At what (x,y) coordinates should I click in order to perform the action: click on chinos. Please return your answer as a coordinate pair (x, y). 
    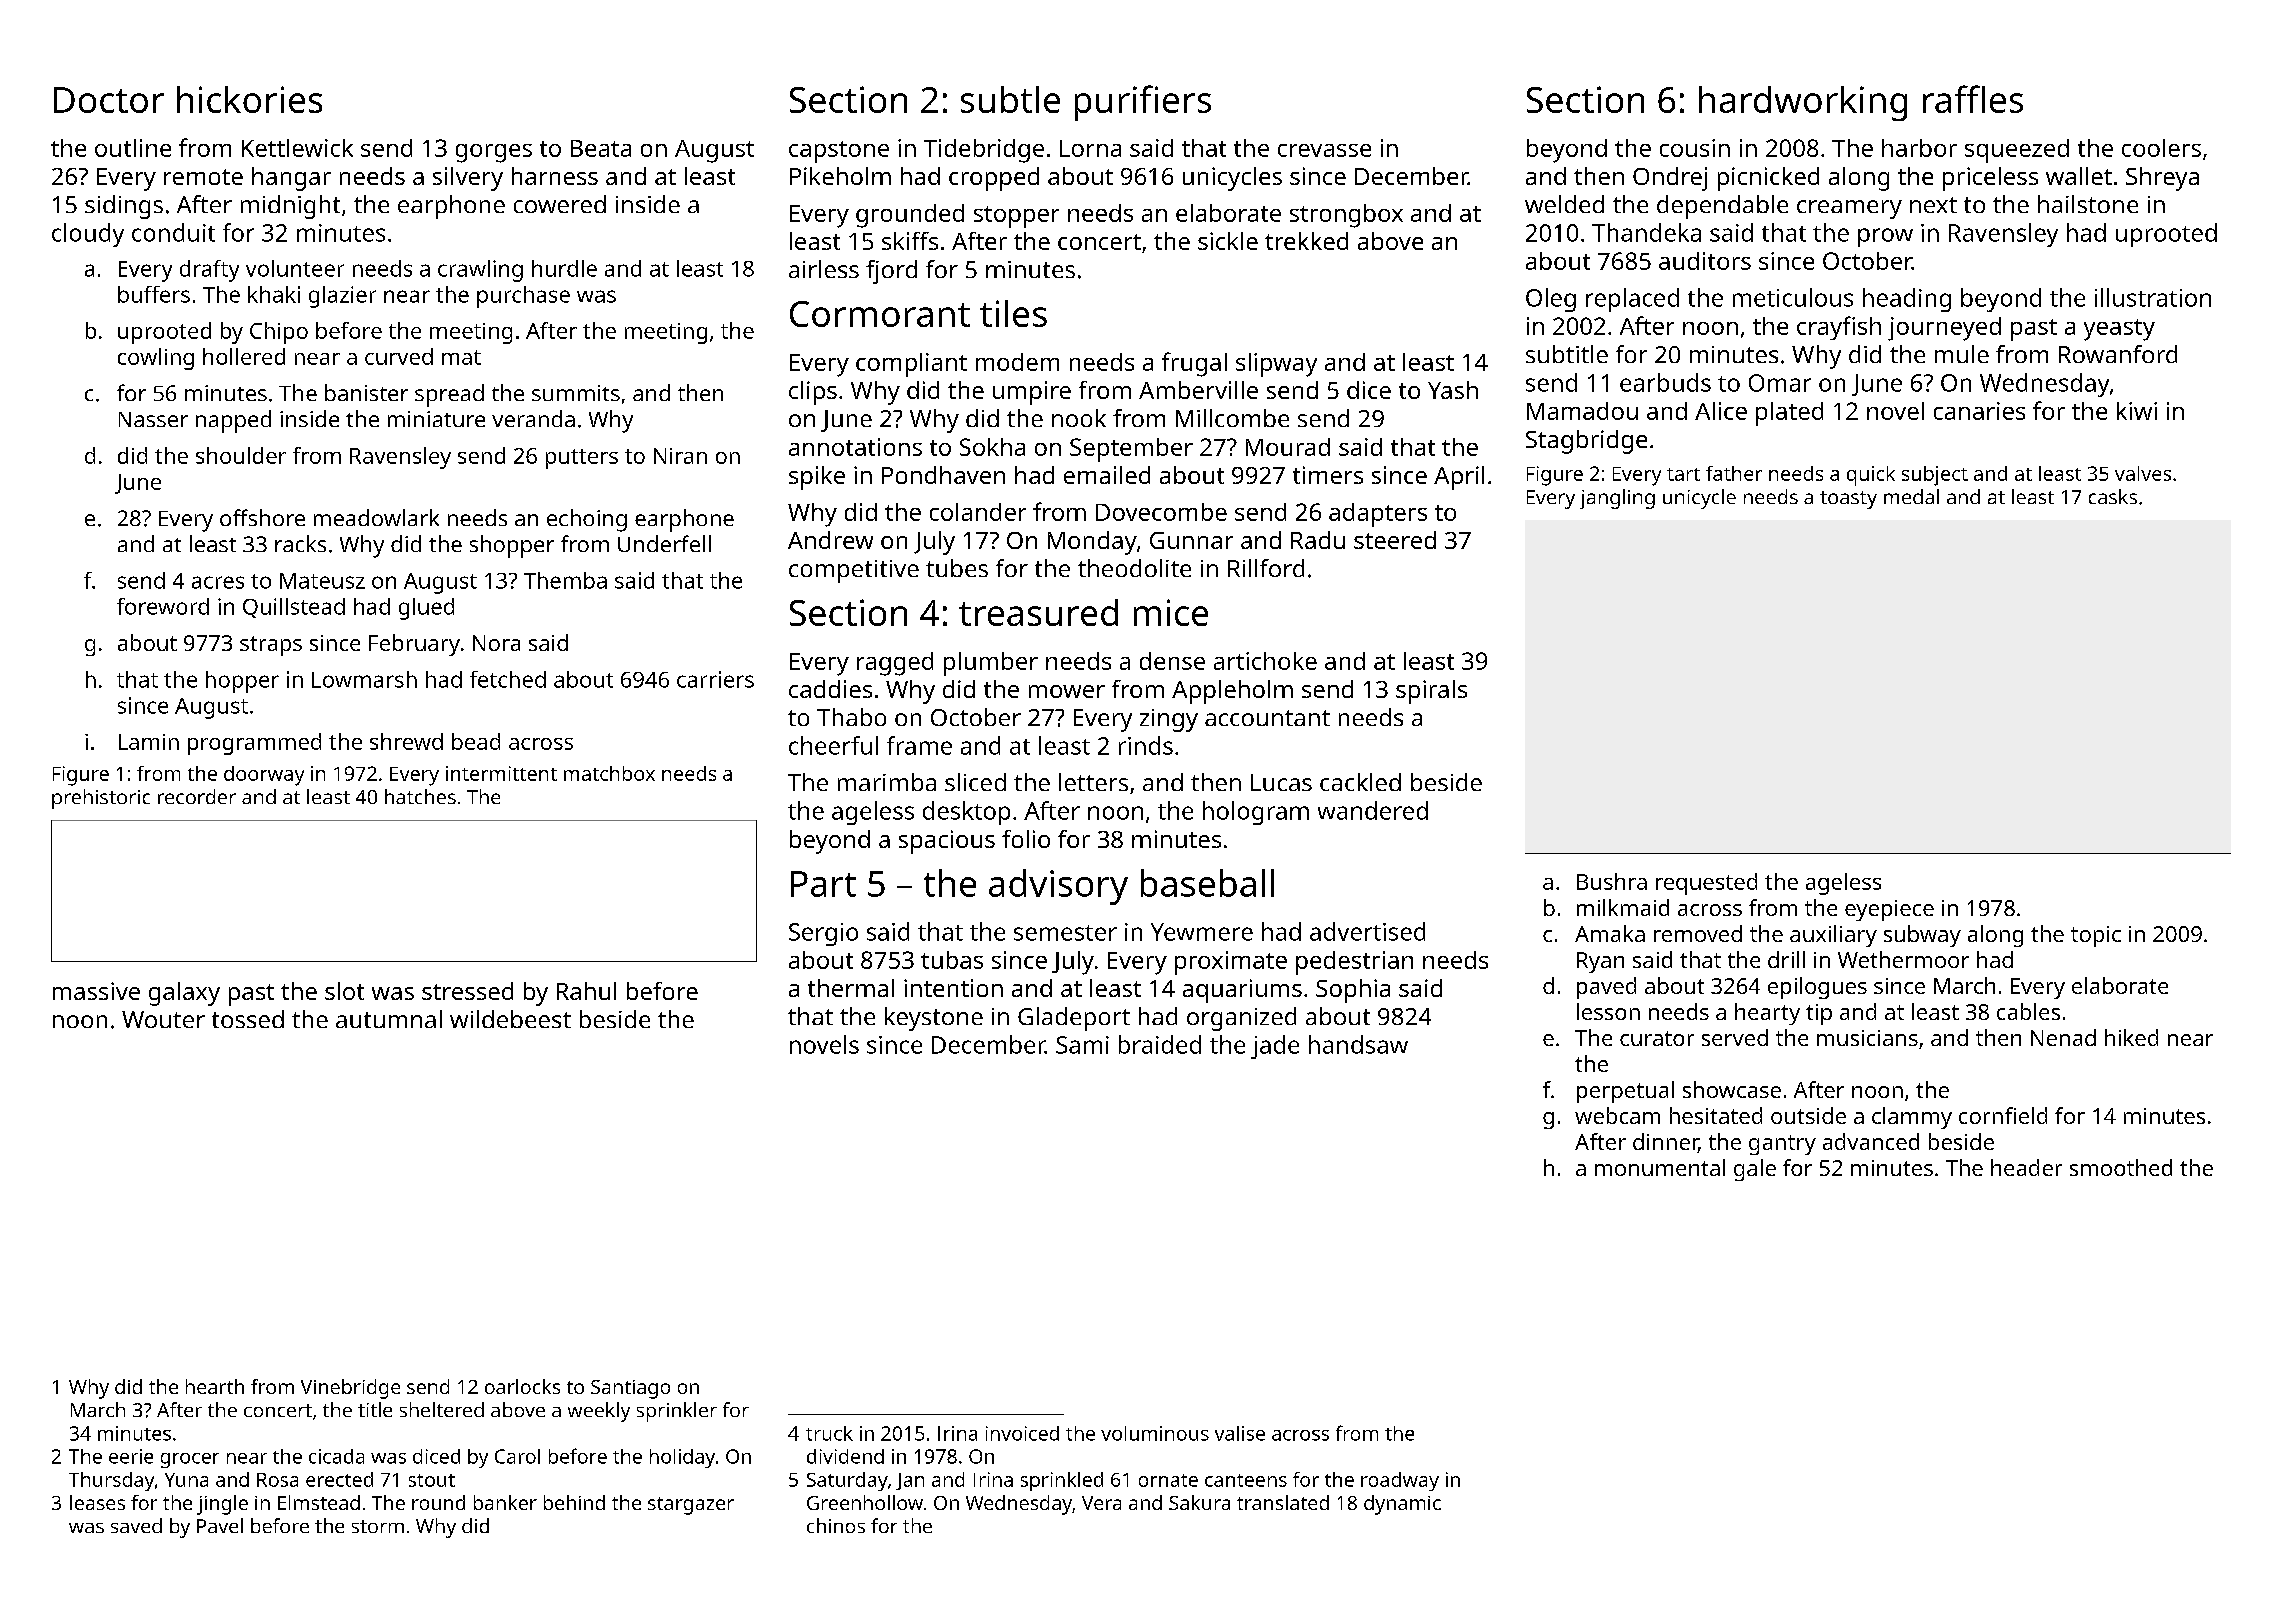
    Looking at the image, I should click on (836, 1525).
